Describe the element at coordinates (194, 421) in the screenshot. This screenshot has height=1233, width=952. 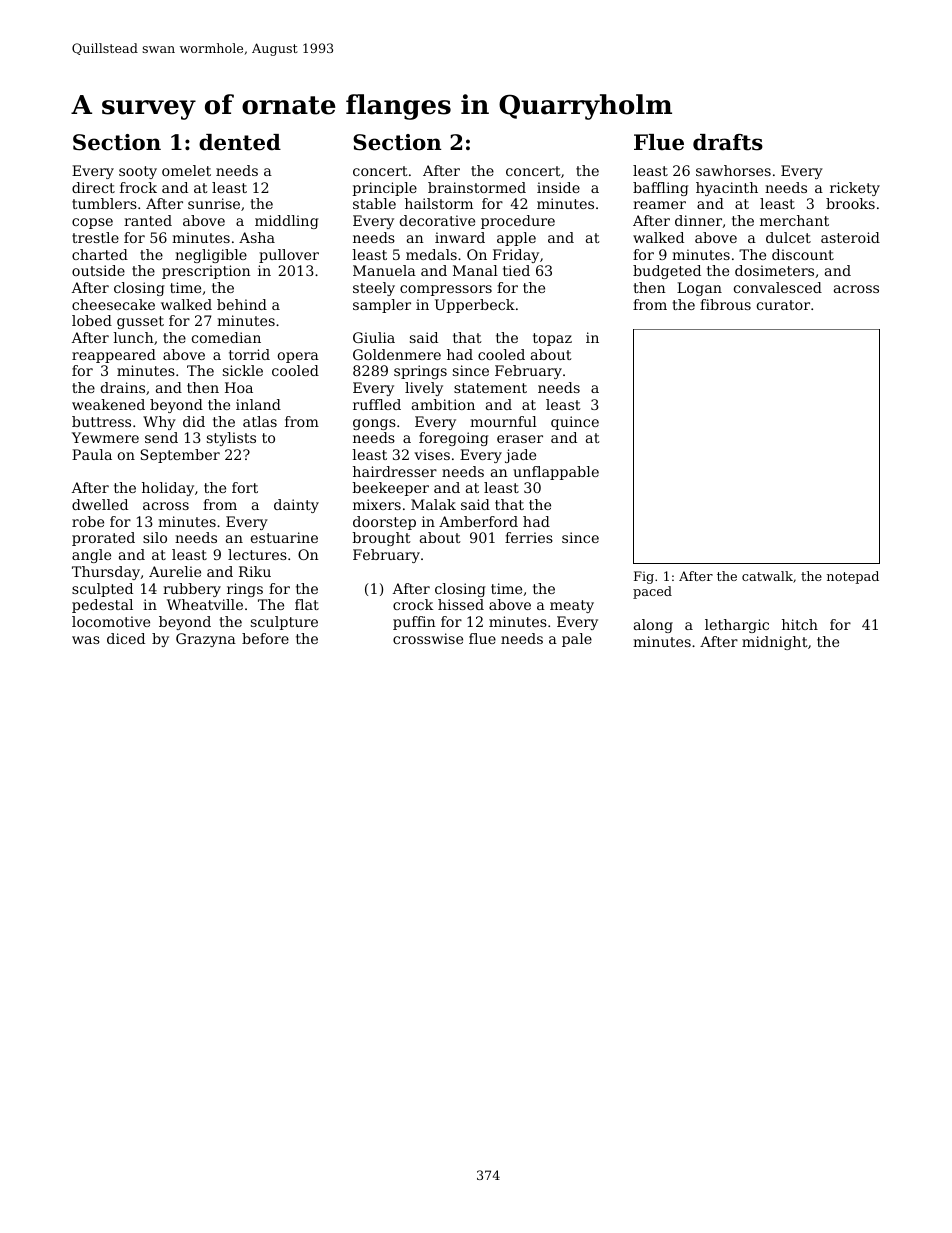
I see `did` at that location.
